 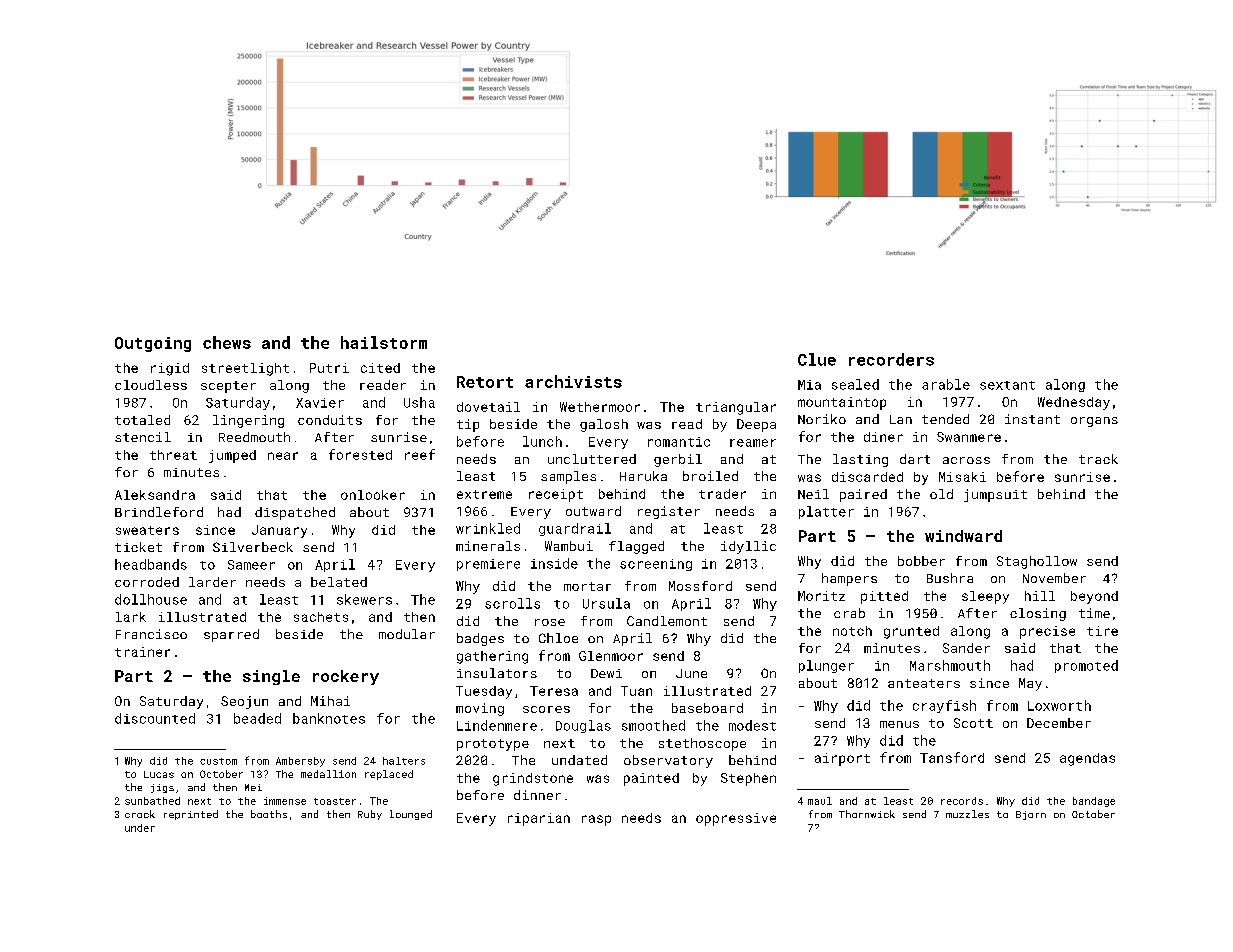 What do you see at coordinates (1087, 759) in the screenshot?
I see `agendas` at bounding box center [1087, 759].
